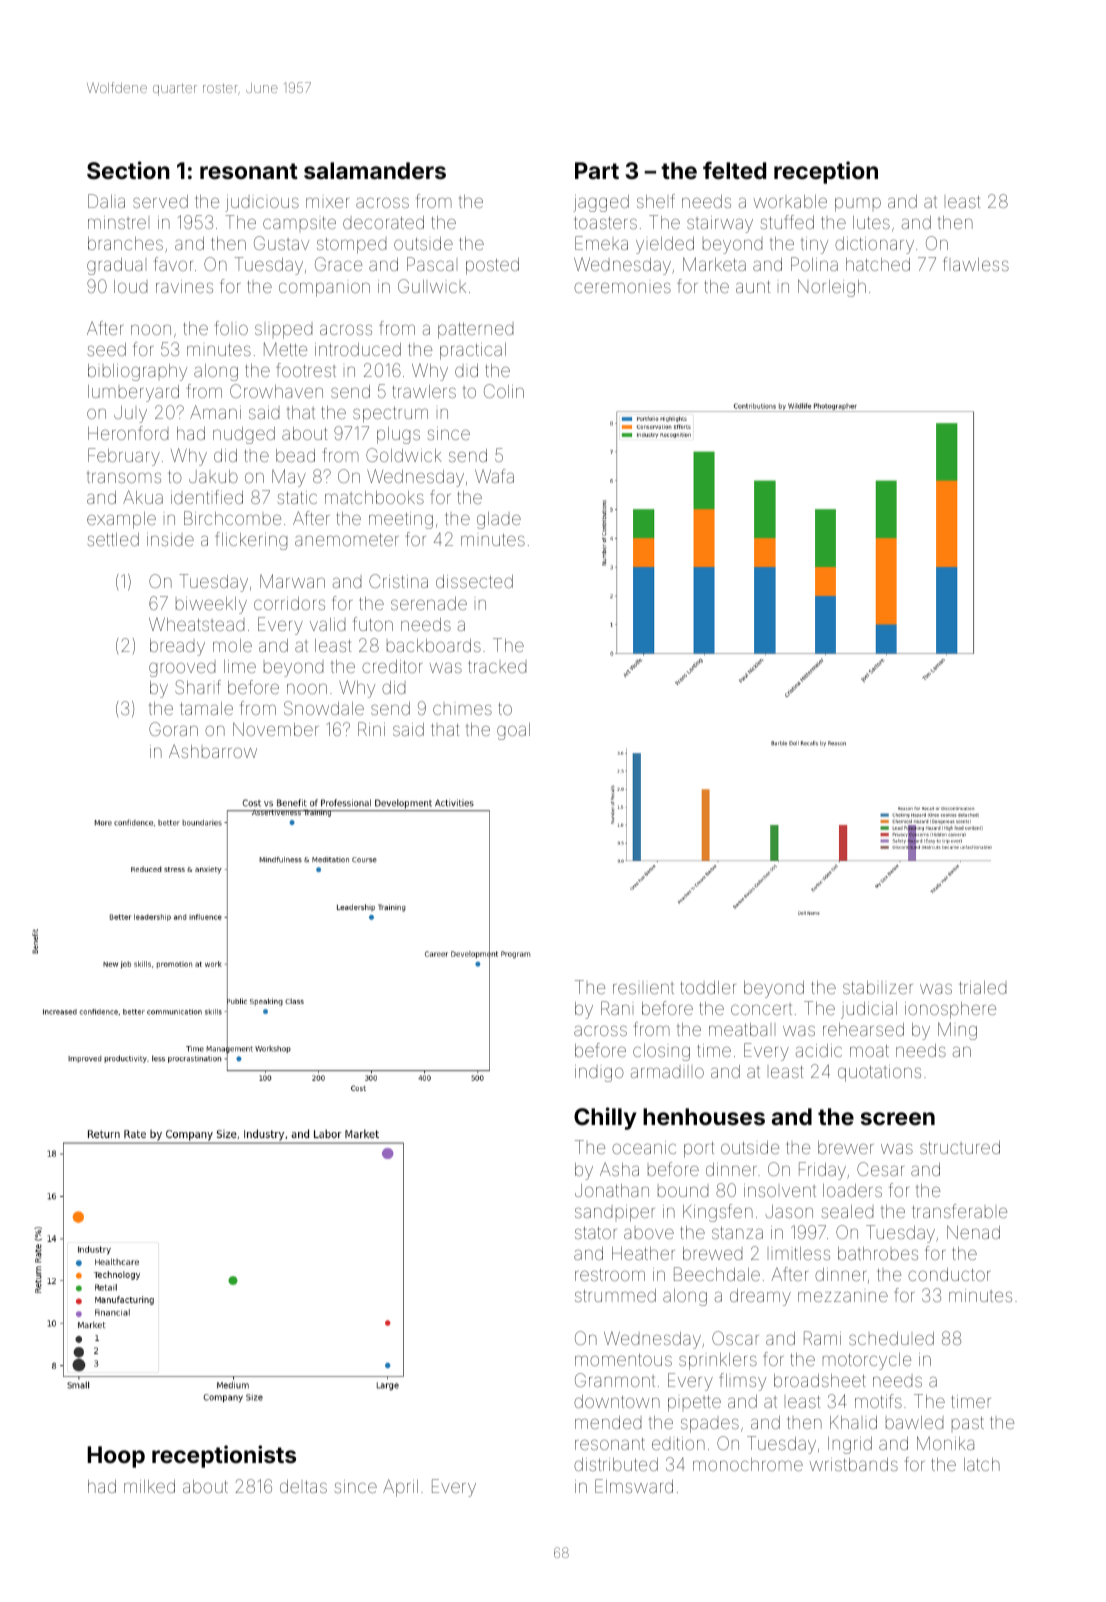 The width and height of the page is (1106, 1602). Describe the element at coordinates (213, 751) in the page. I see `Ashbarrow` at that location.
